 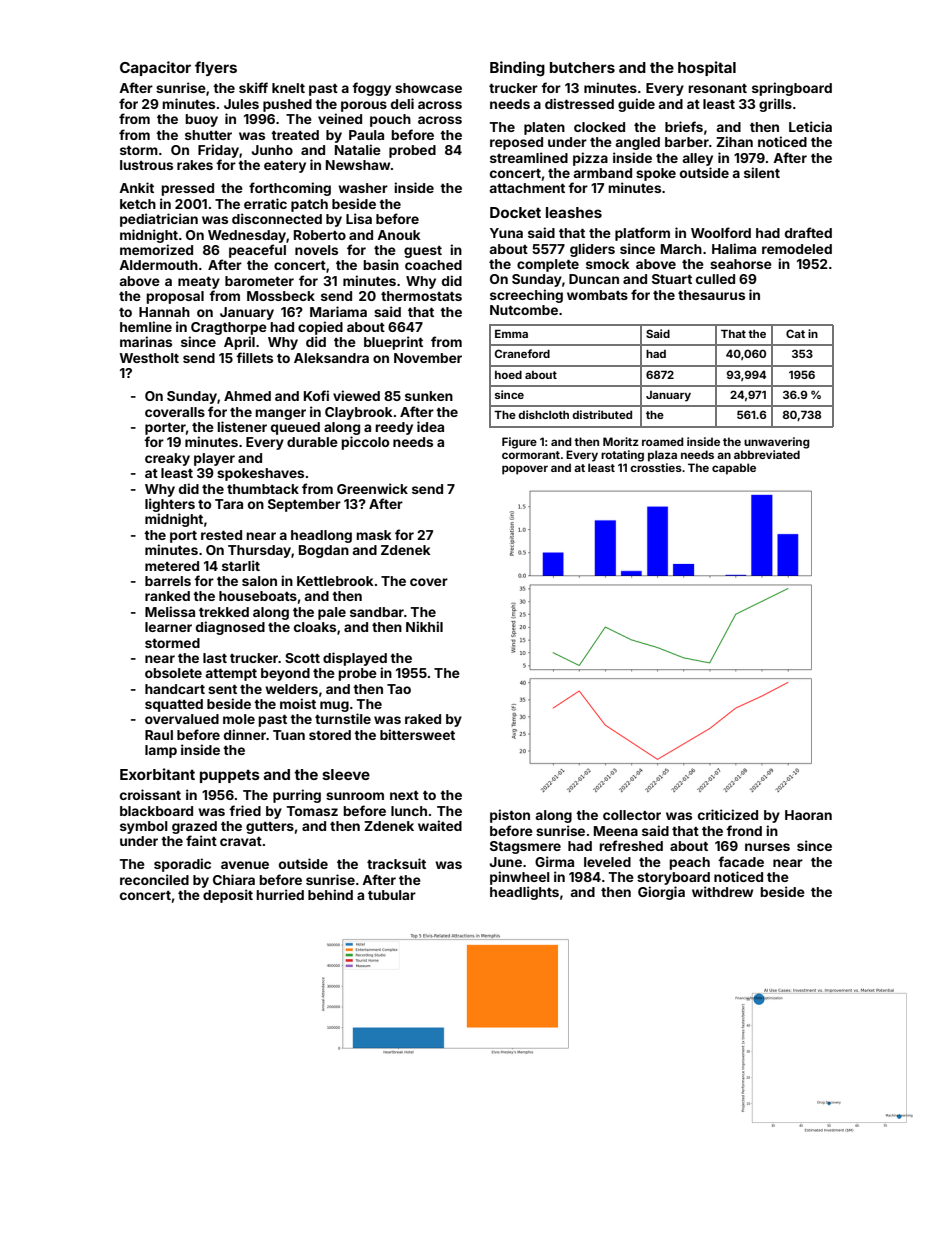 I want to click on drafted, so click(x=808, y=232).
